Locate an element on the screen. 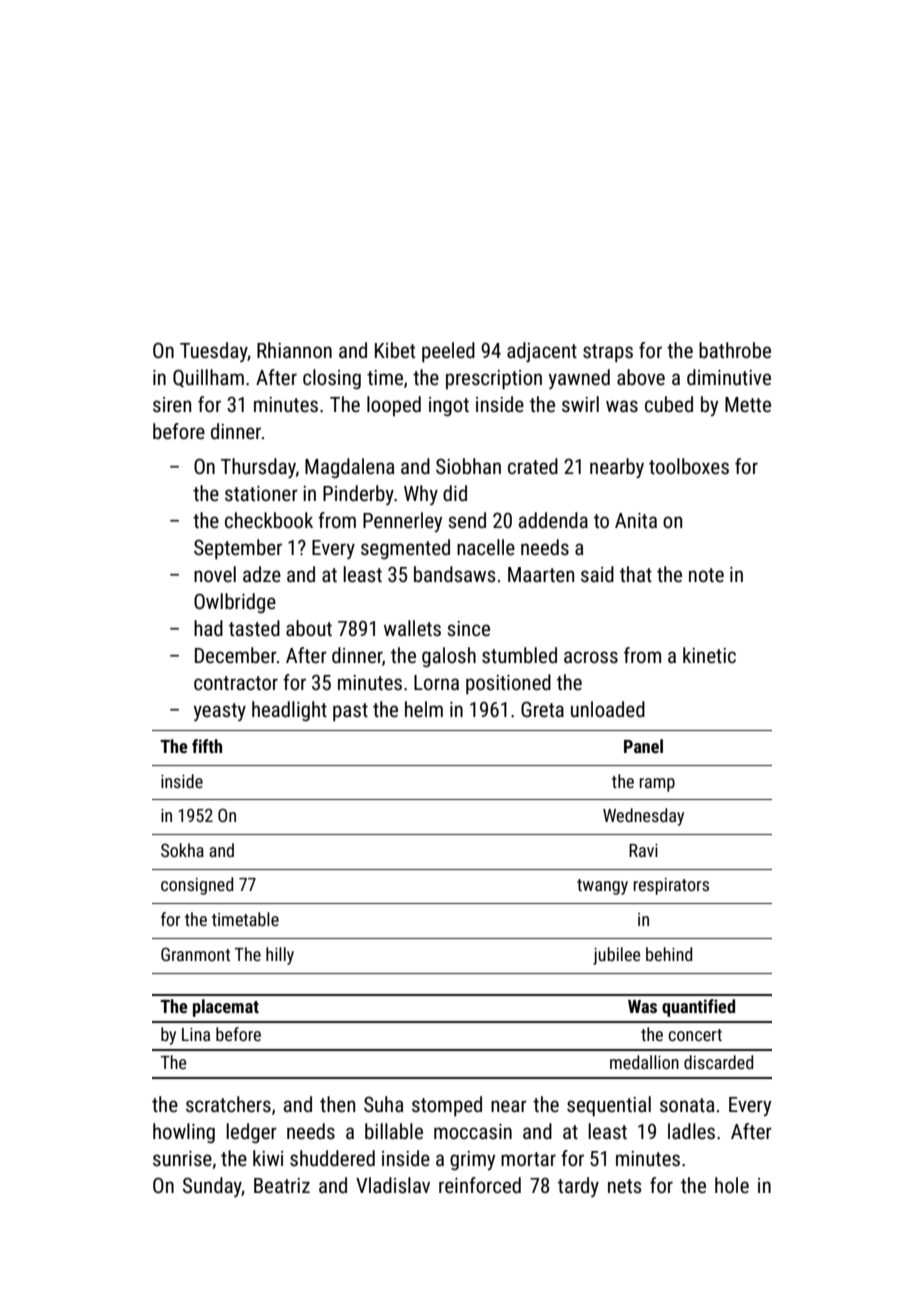  Rhiannon is located at coordinates (294, 350).
